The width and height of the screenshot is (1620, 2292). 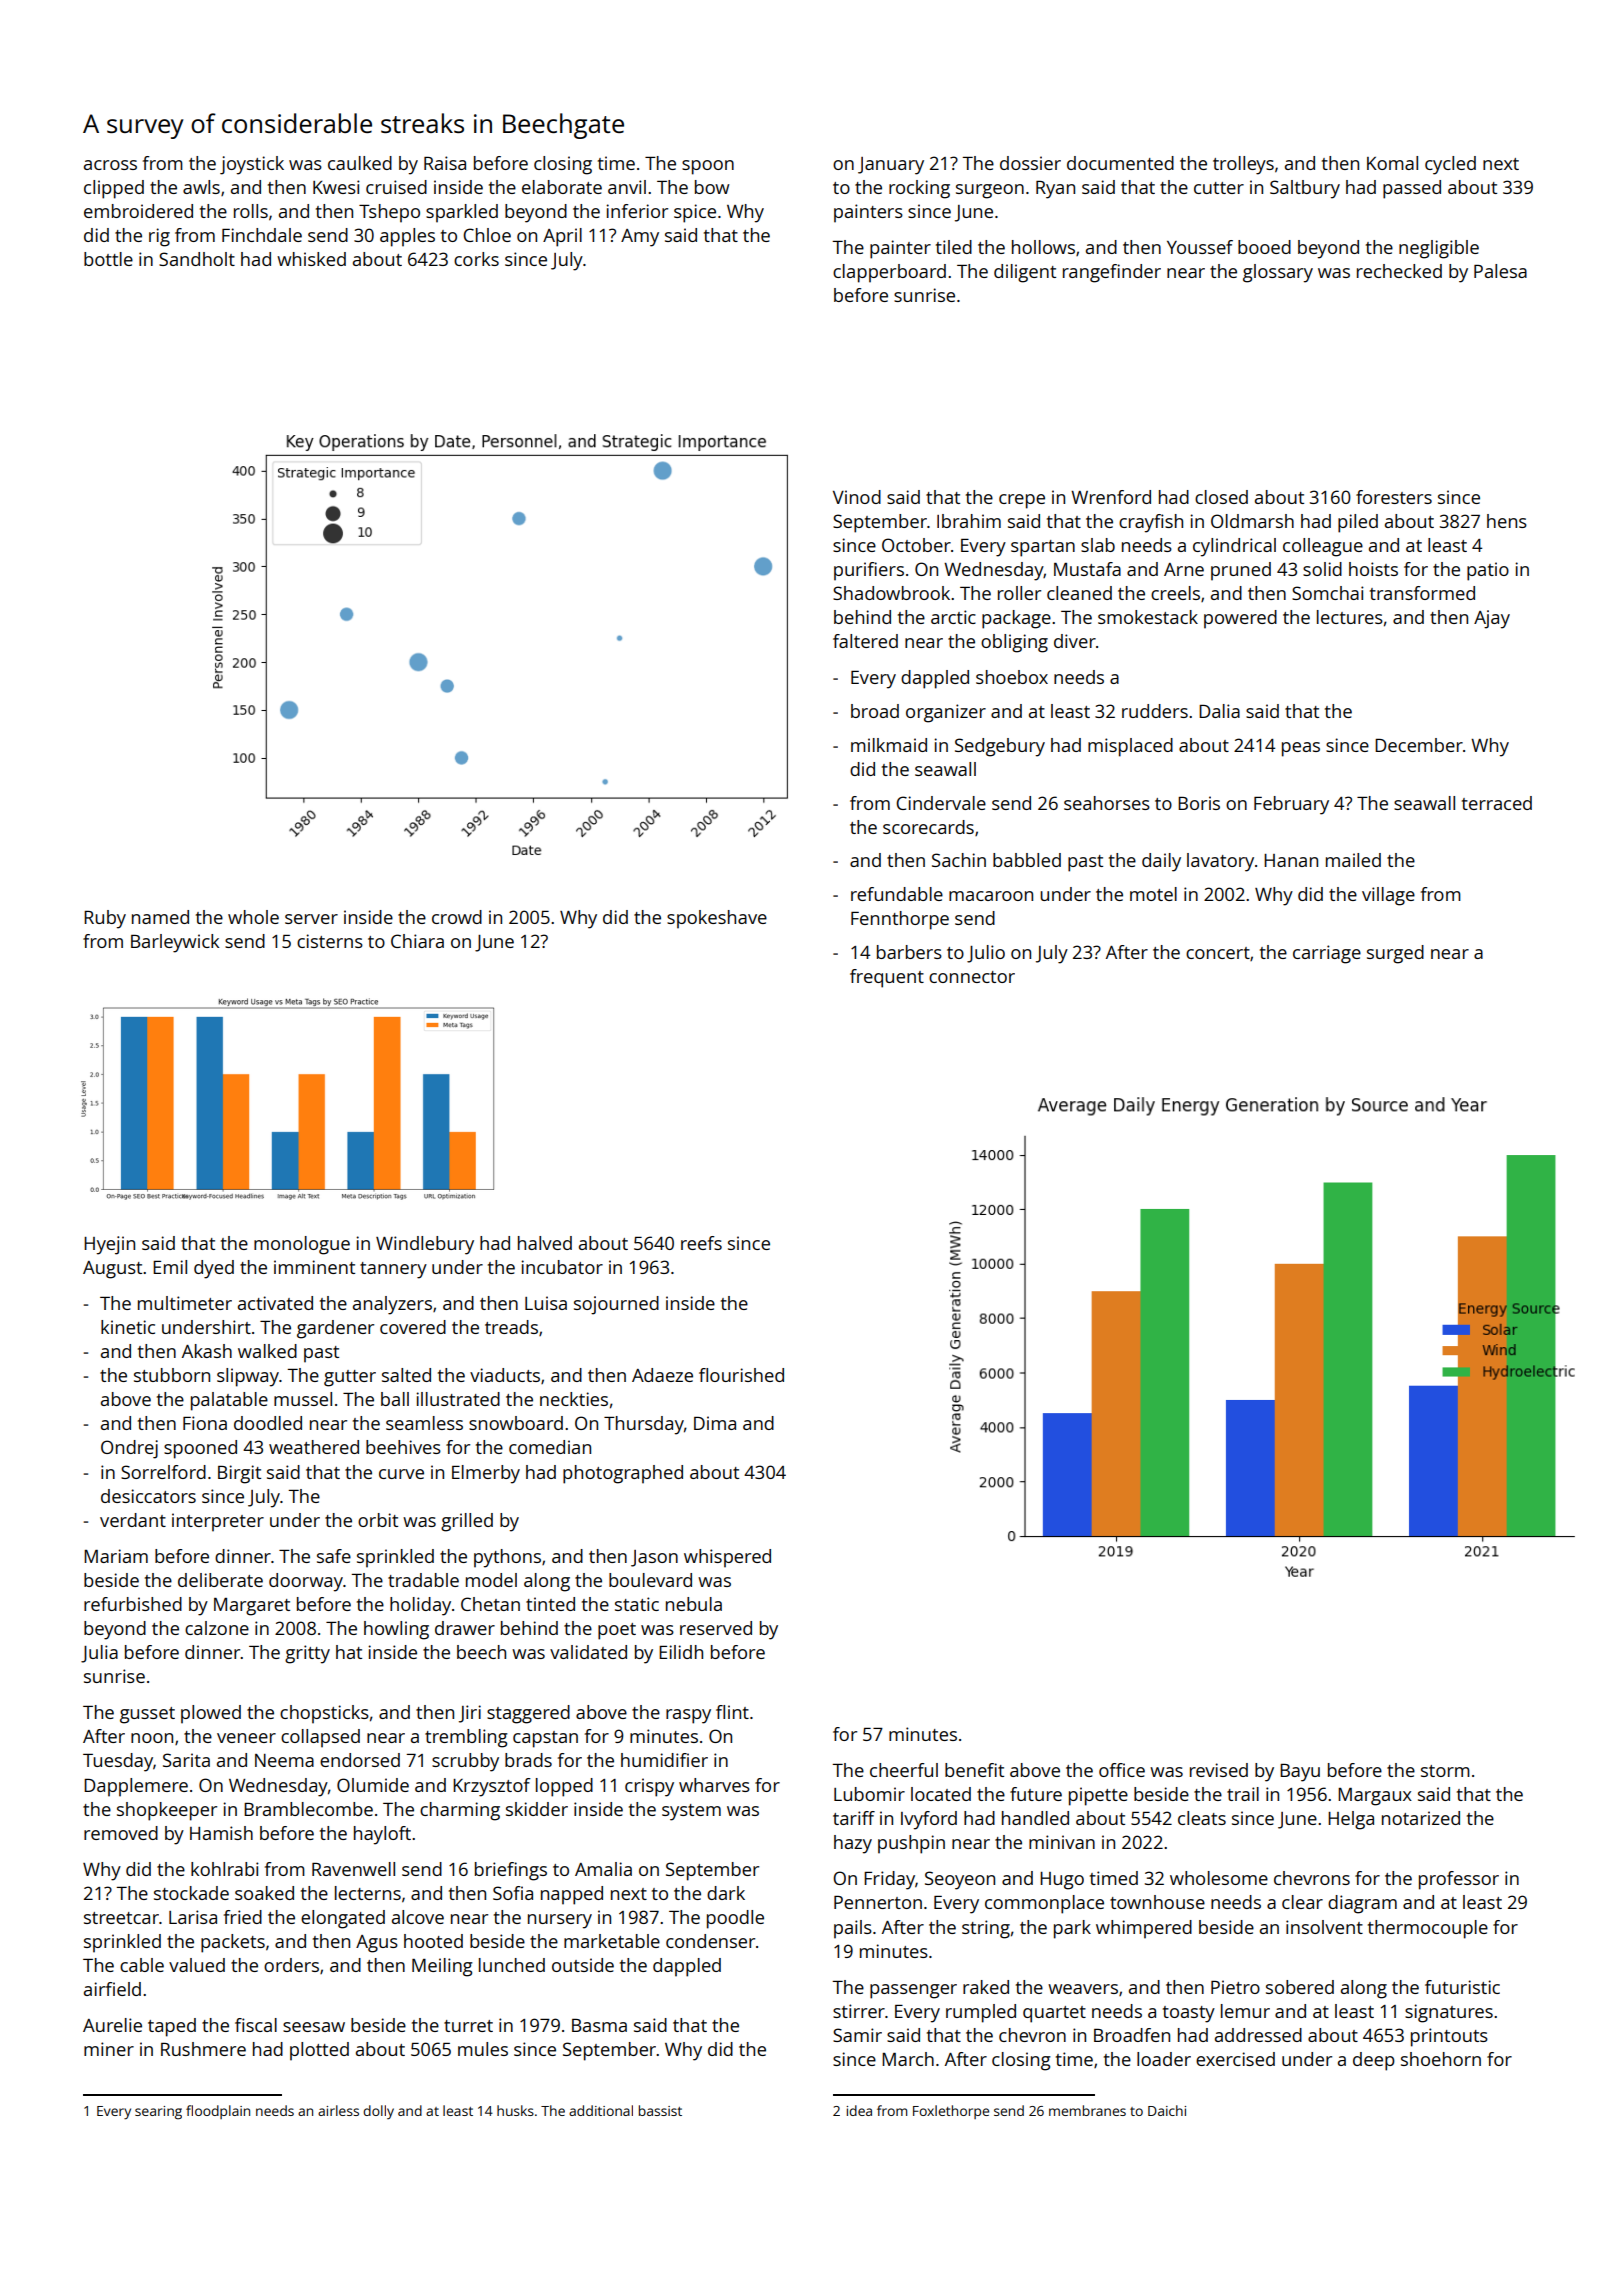 I want to click on Hyejin, so click(x=109, y=1245).
